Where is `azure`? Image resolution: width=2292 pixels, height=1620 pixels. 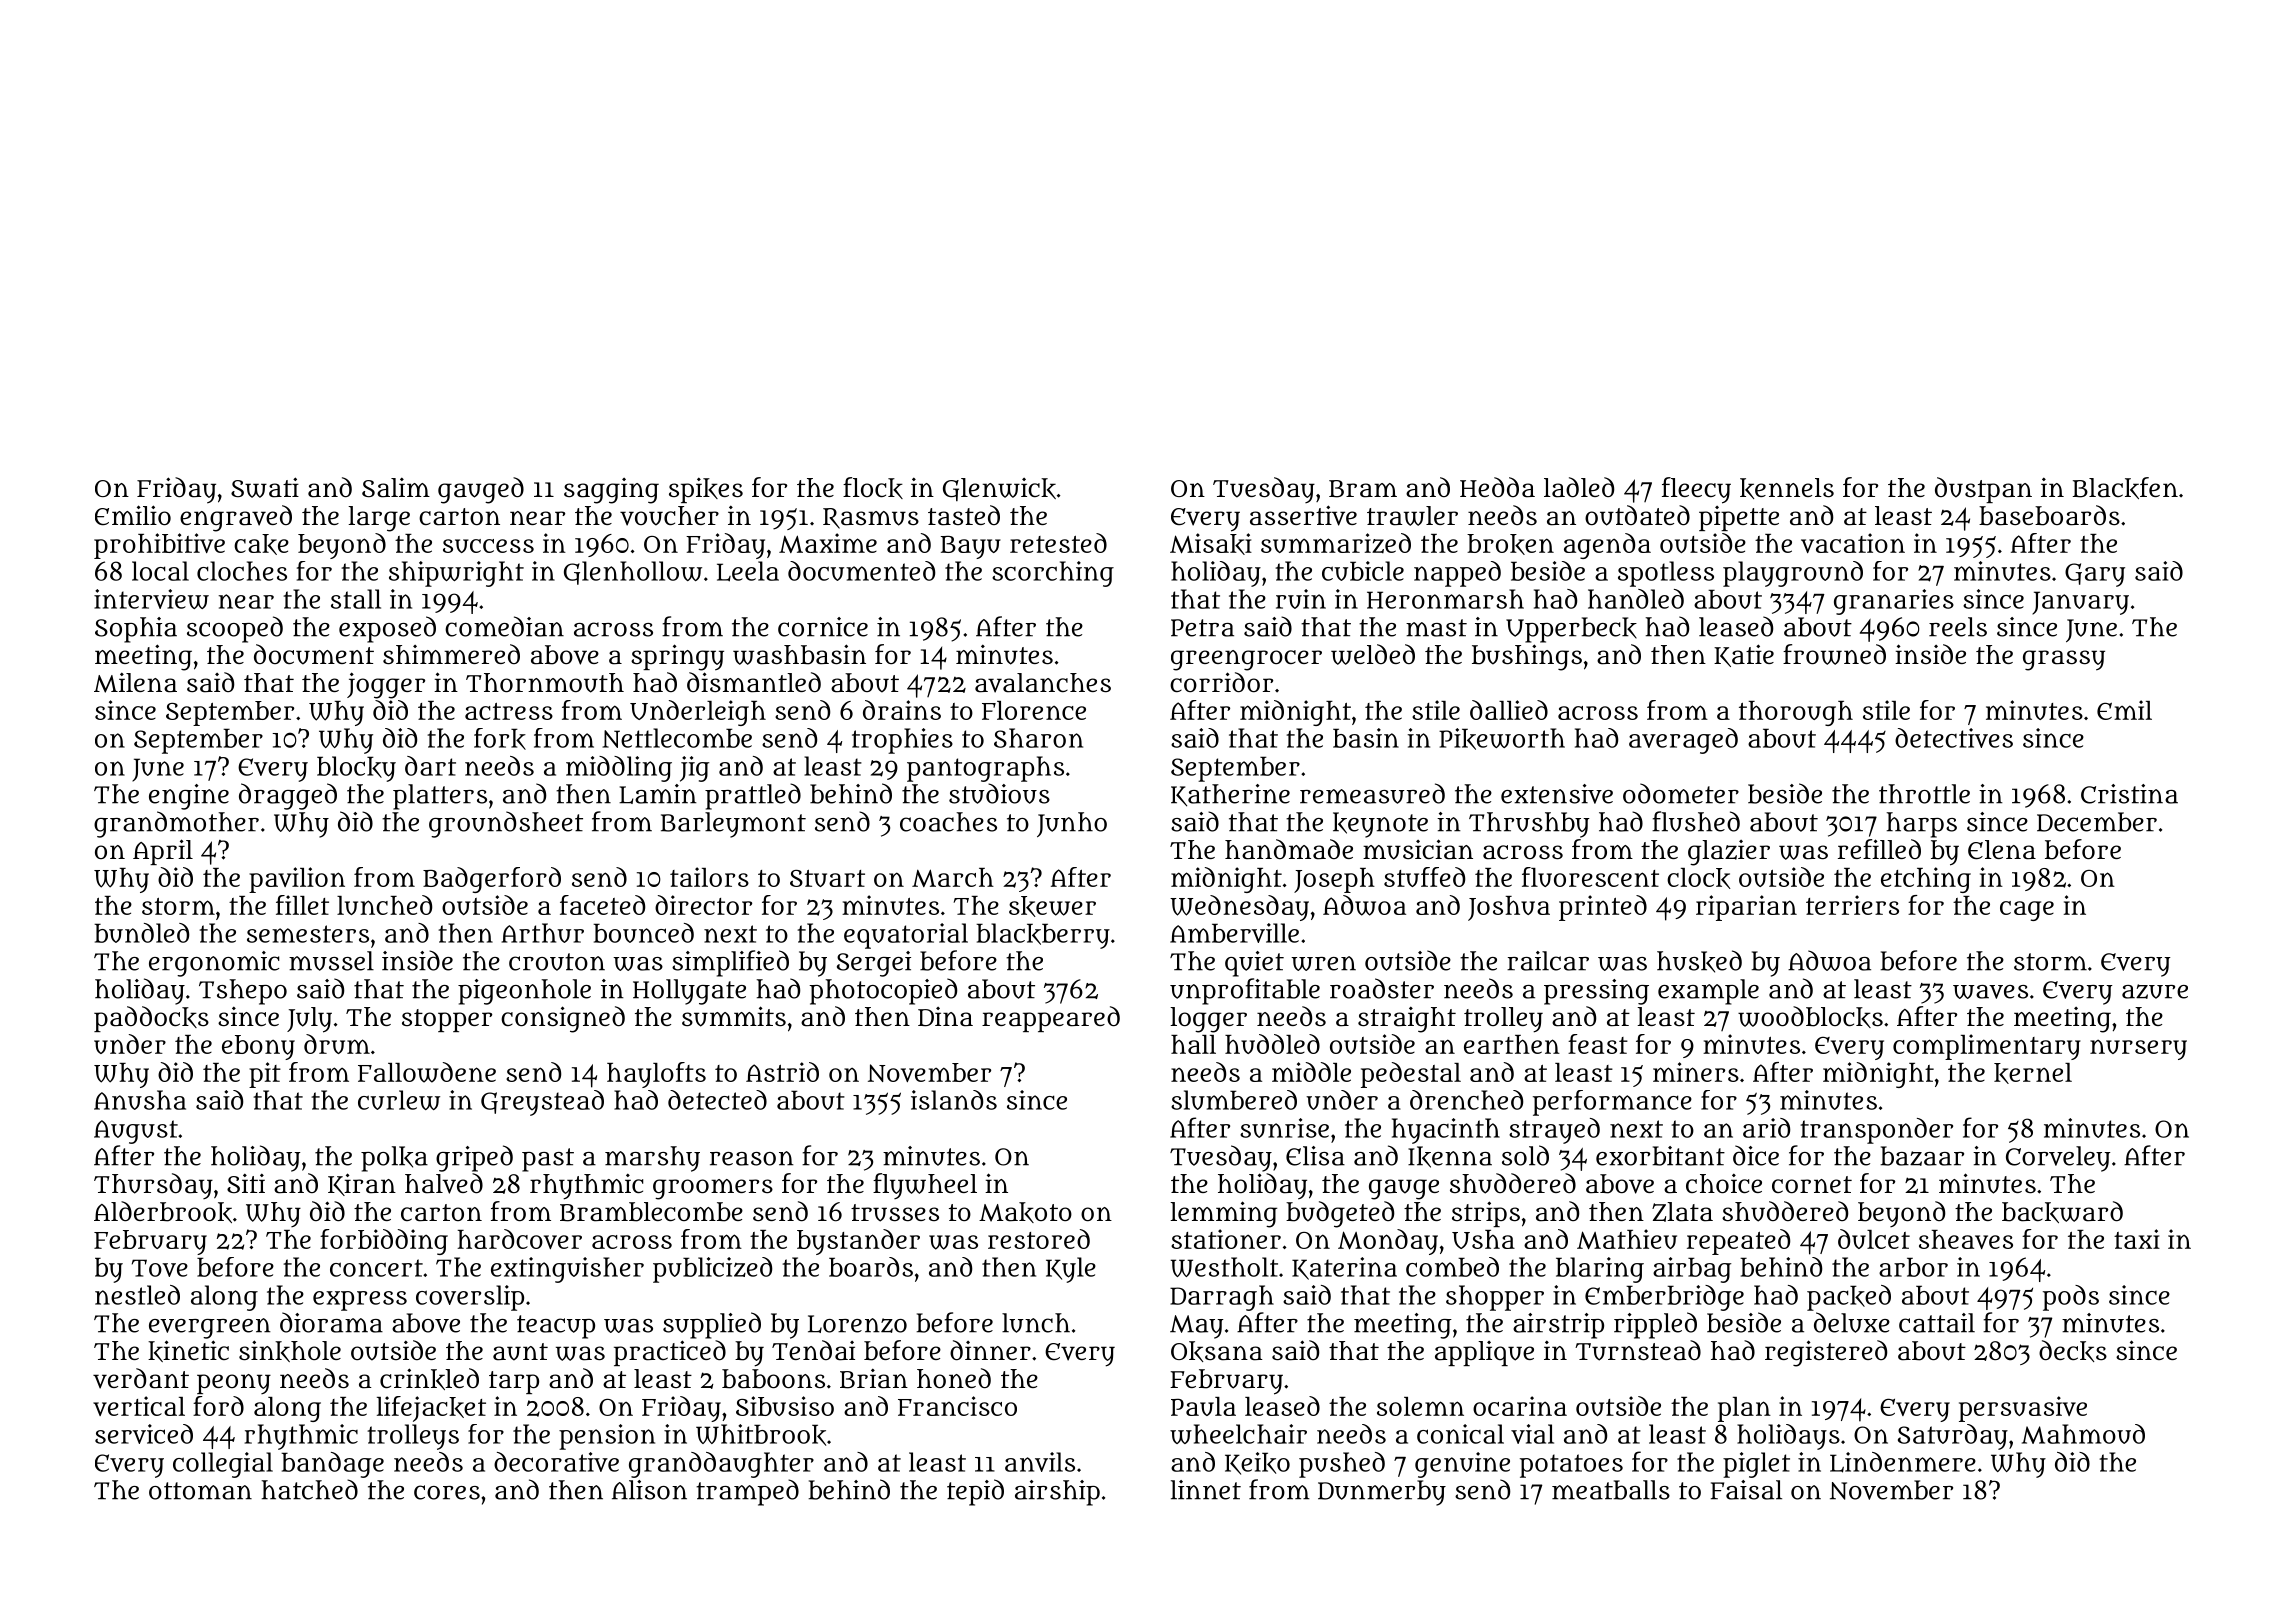 azure is located at coordinates (2155, 991).
